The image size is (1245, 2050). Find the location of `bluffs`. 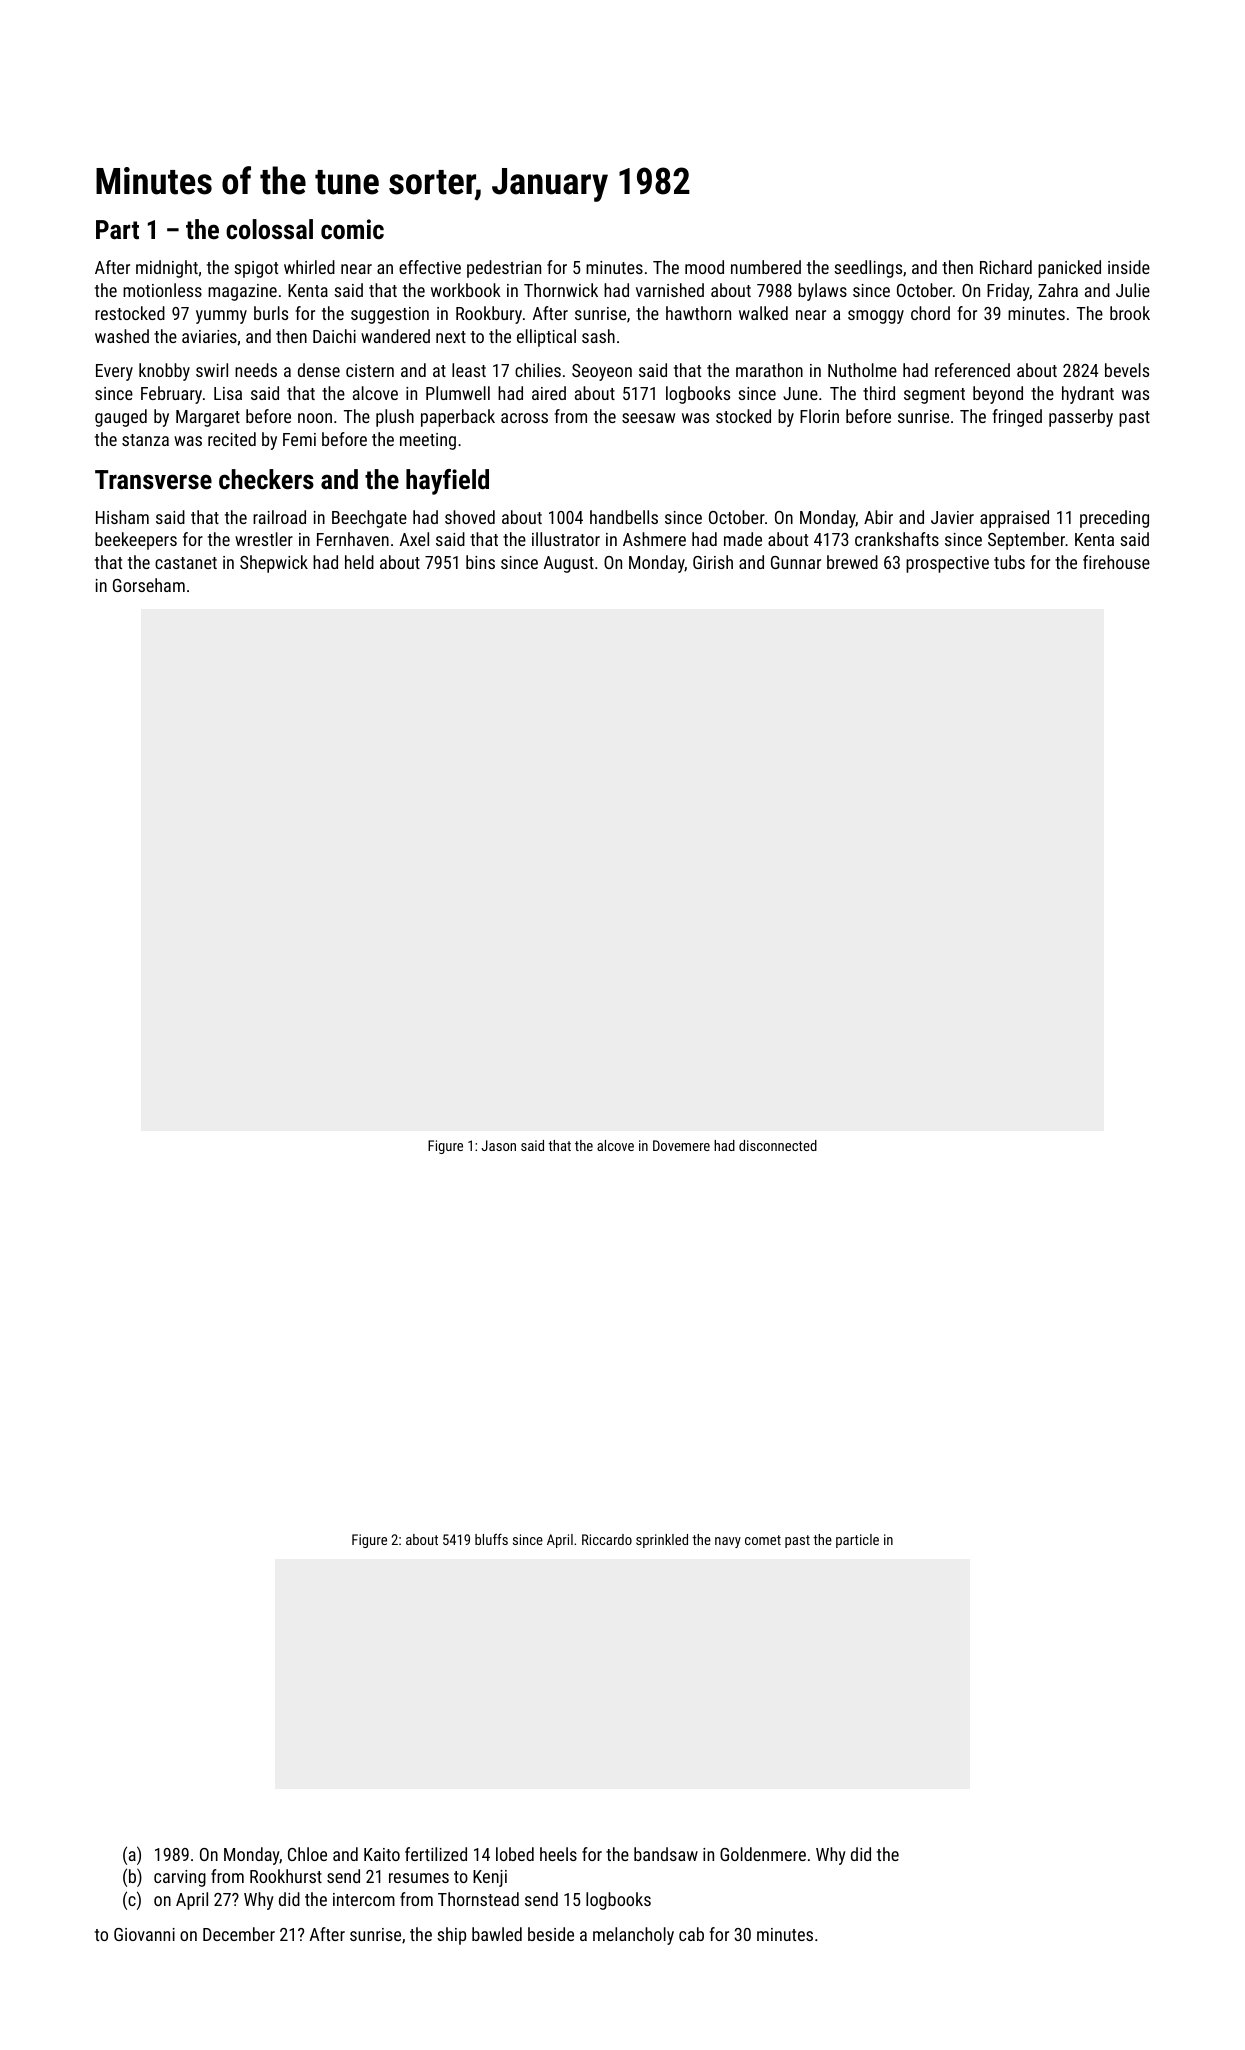

bluffs is located at coordinates (491, 1539).
